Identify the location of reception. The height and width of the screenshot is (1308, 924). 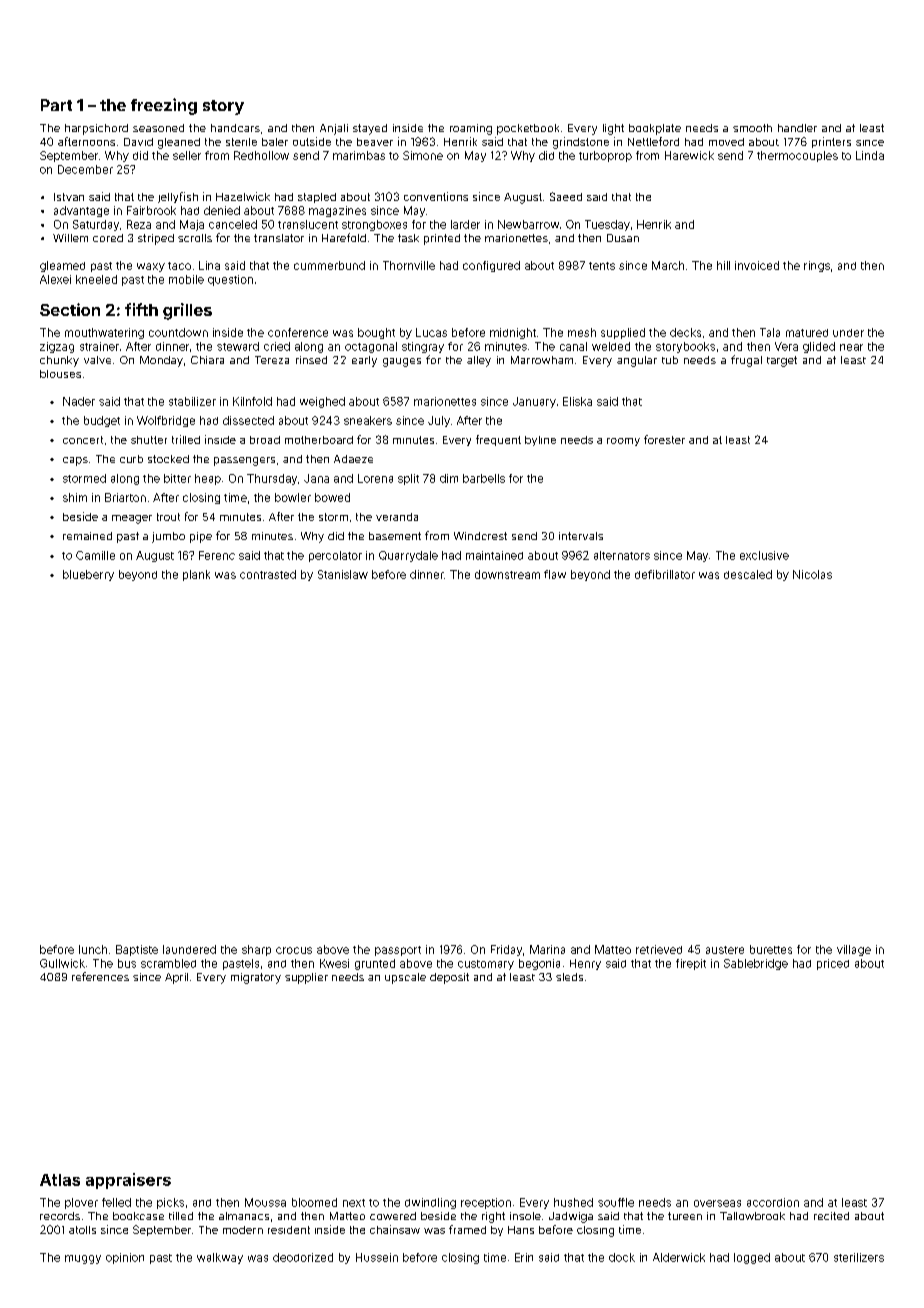
(486, 1203).
